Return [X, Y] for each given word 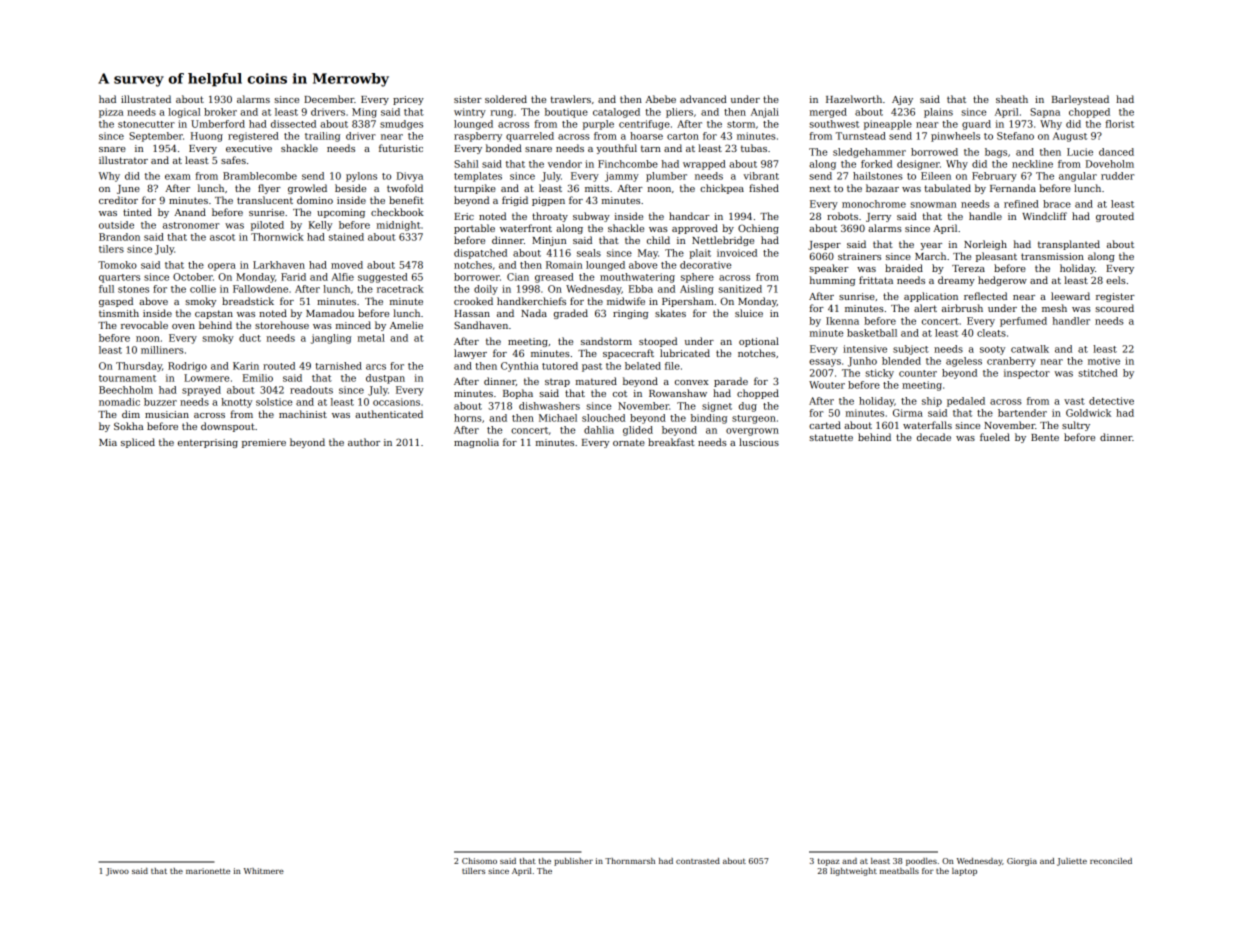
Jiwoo [117, 872]
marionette [208, 871]
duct [250, 338]
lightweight [853, 872]
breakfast [671, 442]
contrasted [698, 861]
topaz [829, 862]
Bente [1045, 437]
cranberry [1011, 362]
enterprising [208, 443]
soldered [506, 99]
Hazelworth [854, 99]
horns [468, 418]
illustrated [146, 99]
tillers [473, 871]
